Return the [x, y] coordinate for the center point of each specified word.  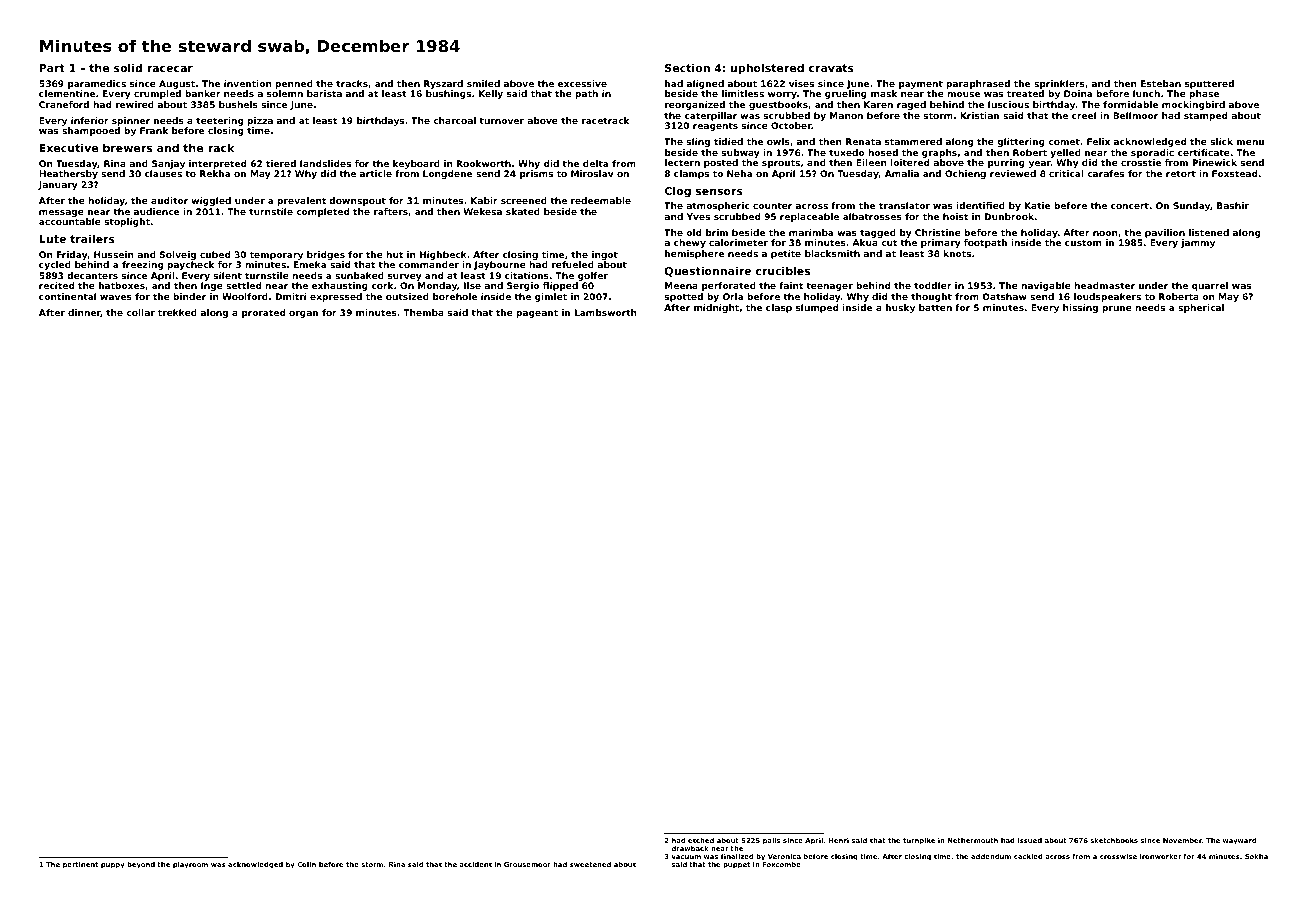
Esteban [1161, 83]
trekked [177, 312]
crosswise [1118, 856]
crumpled [157, 94]
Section [687, 67]
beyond [141, 865]
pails [771, 841]
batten [935, 307]
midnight [716, 308]
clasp [779, 308]
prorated [263, 313]
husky [900, 308]
